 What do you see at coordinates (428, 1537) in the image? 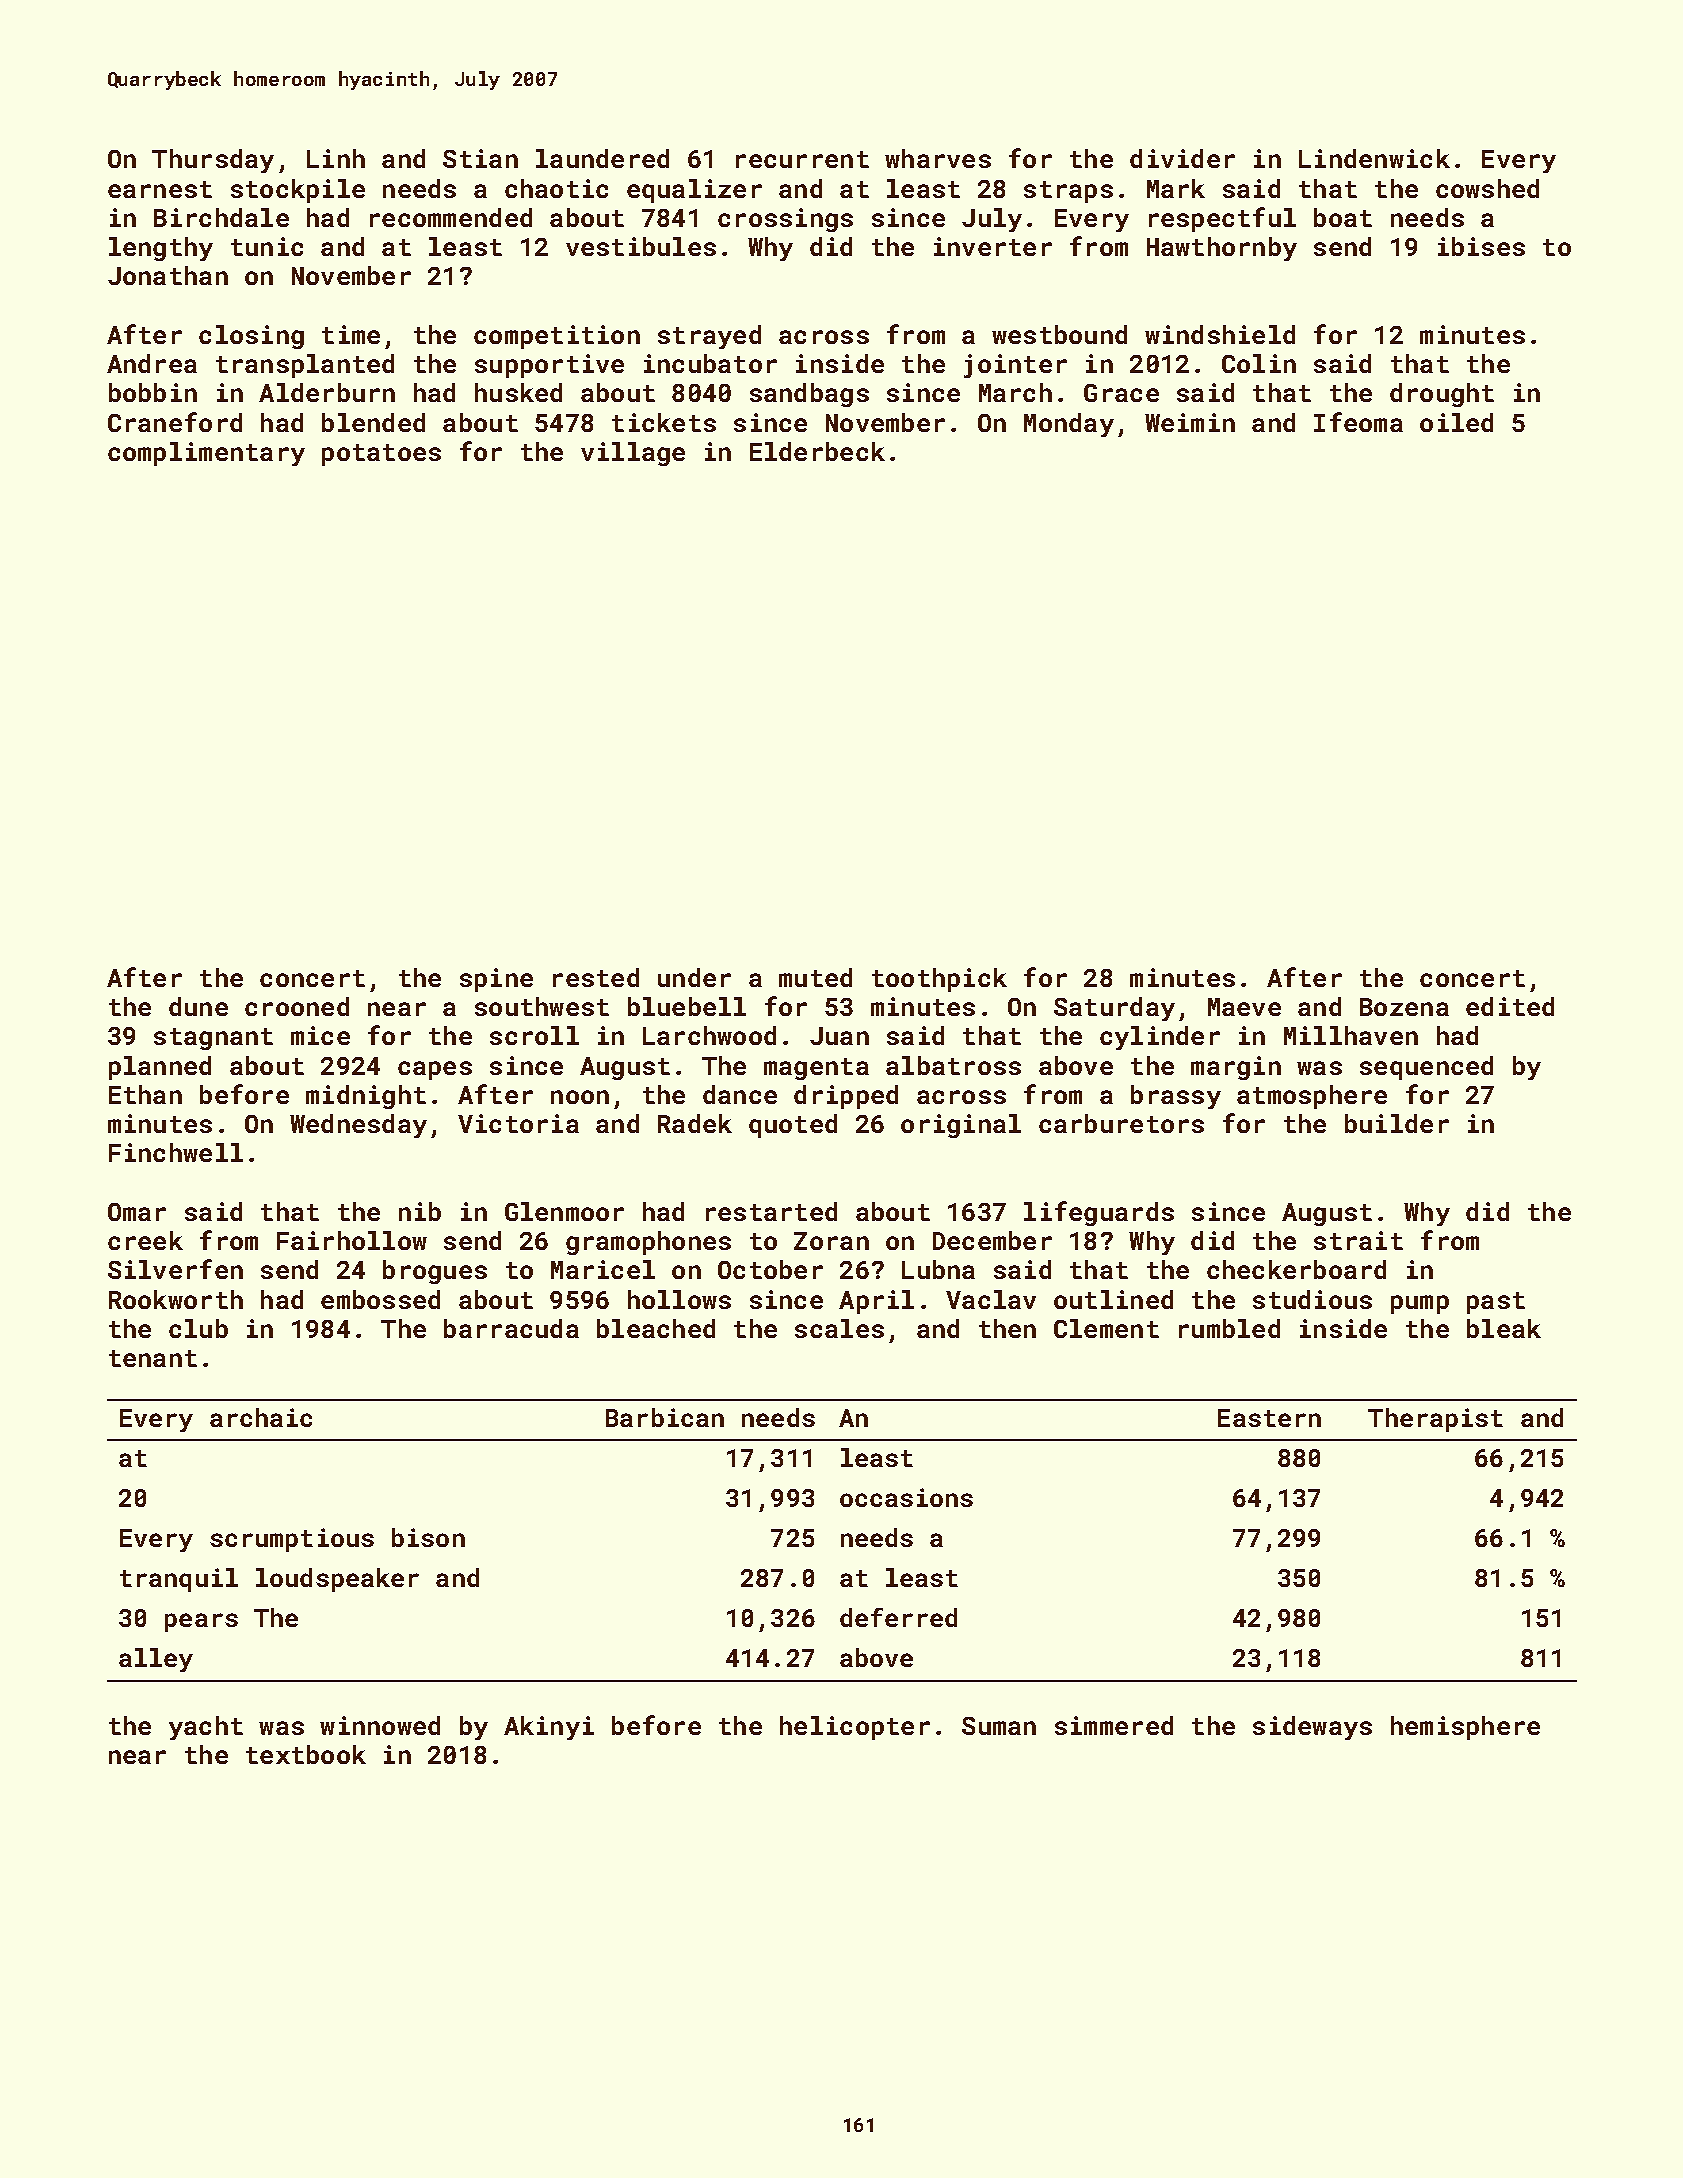
I see `bison` at bounding box center [428, 1537].
